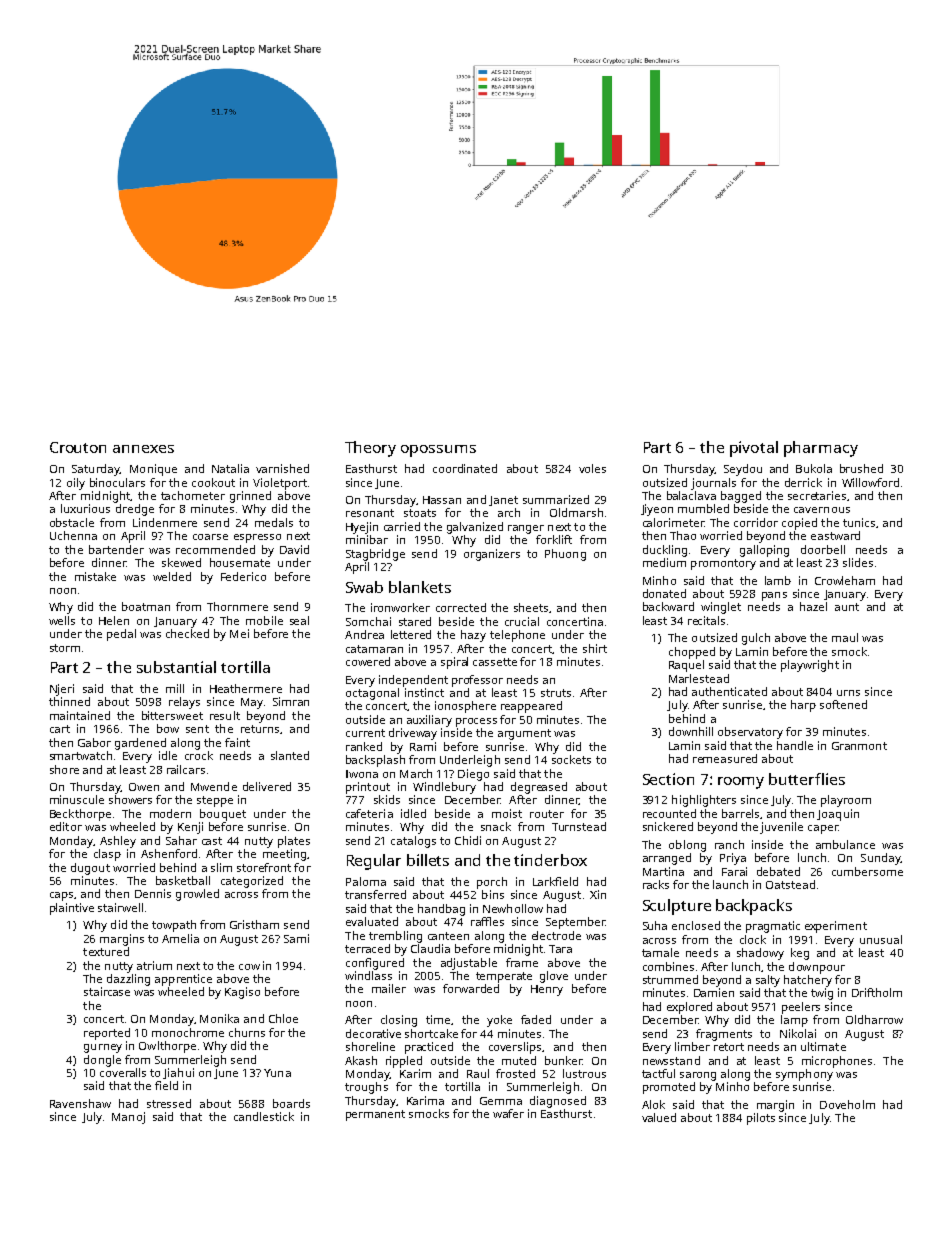  Describe the element at coordinates (725, 758) in the screenshot. I see `remeasured` at that location.
